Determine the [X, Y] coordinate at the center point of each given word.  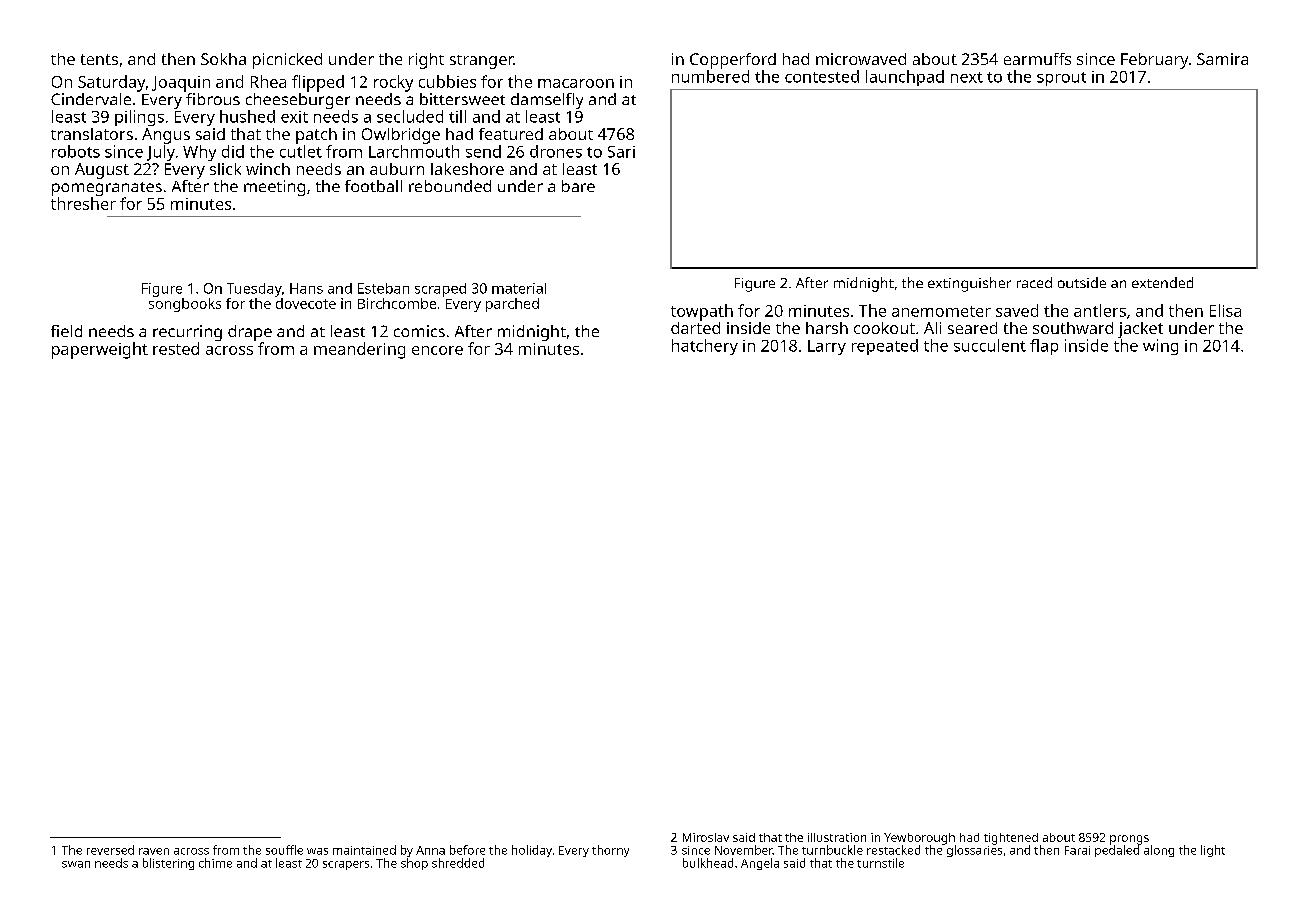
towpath [702, 312]
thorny [610, 851]
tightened [1011, 839]
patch [316, 136]
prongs [1129, 840]
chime [215, 863]
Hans [306, 288]
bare [578, 186]
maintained [364, 850]
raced [1034, 282]
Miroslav [706, 837]
